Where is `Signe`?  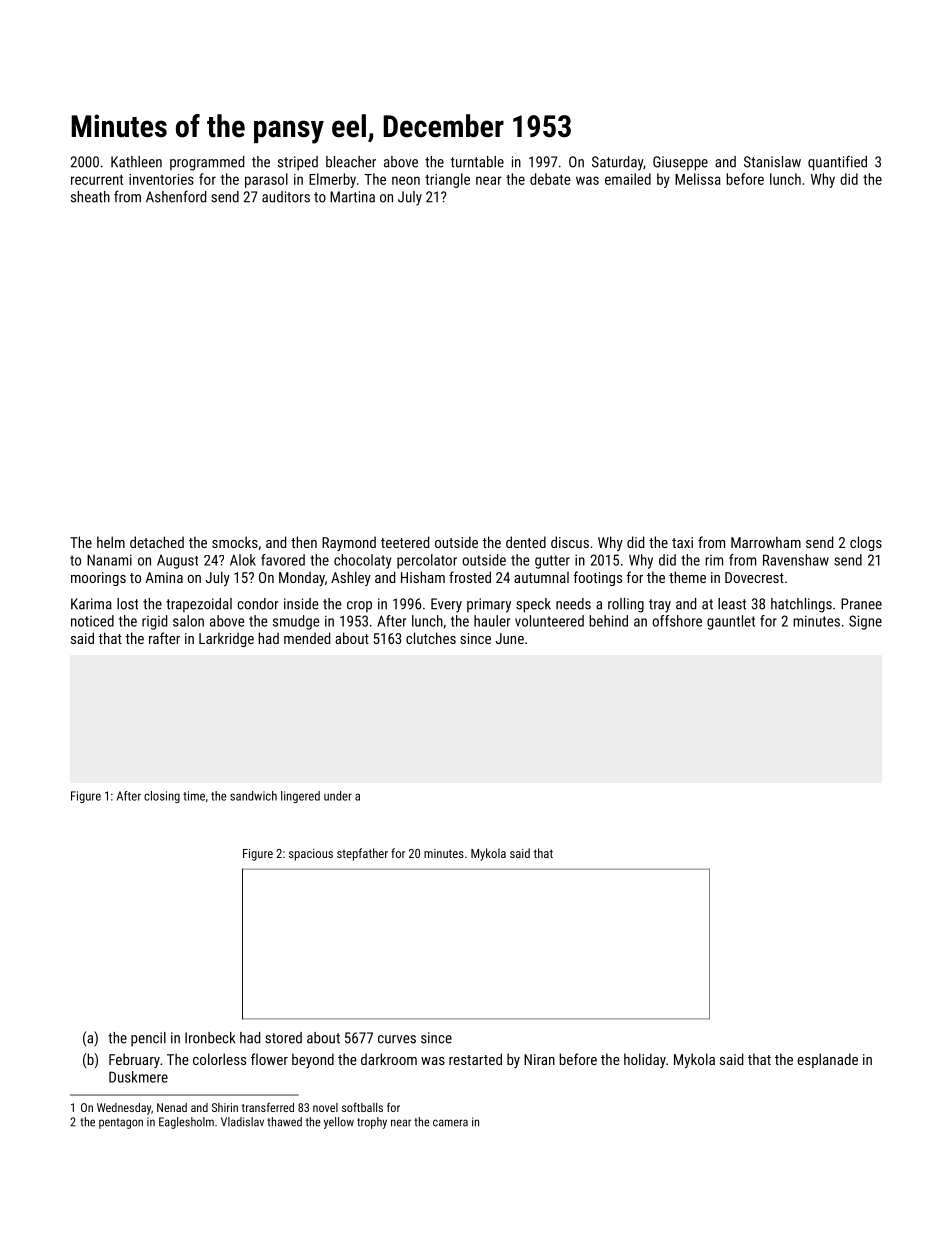 Signe is located at coordinates (865, 622).
